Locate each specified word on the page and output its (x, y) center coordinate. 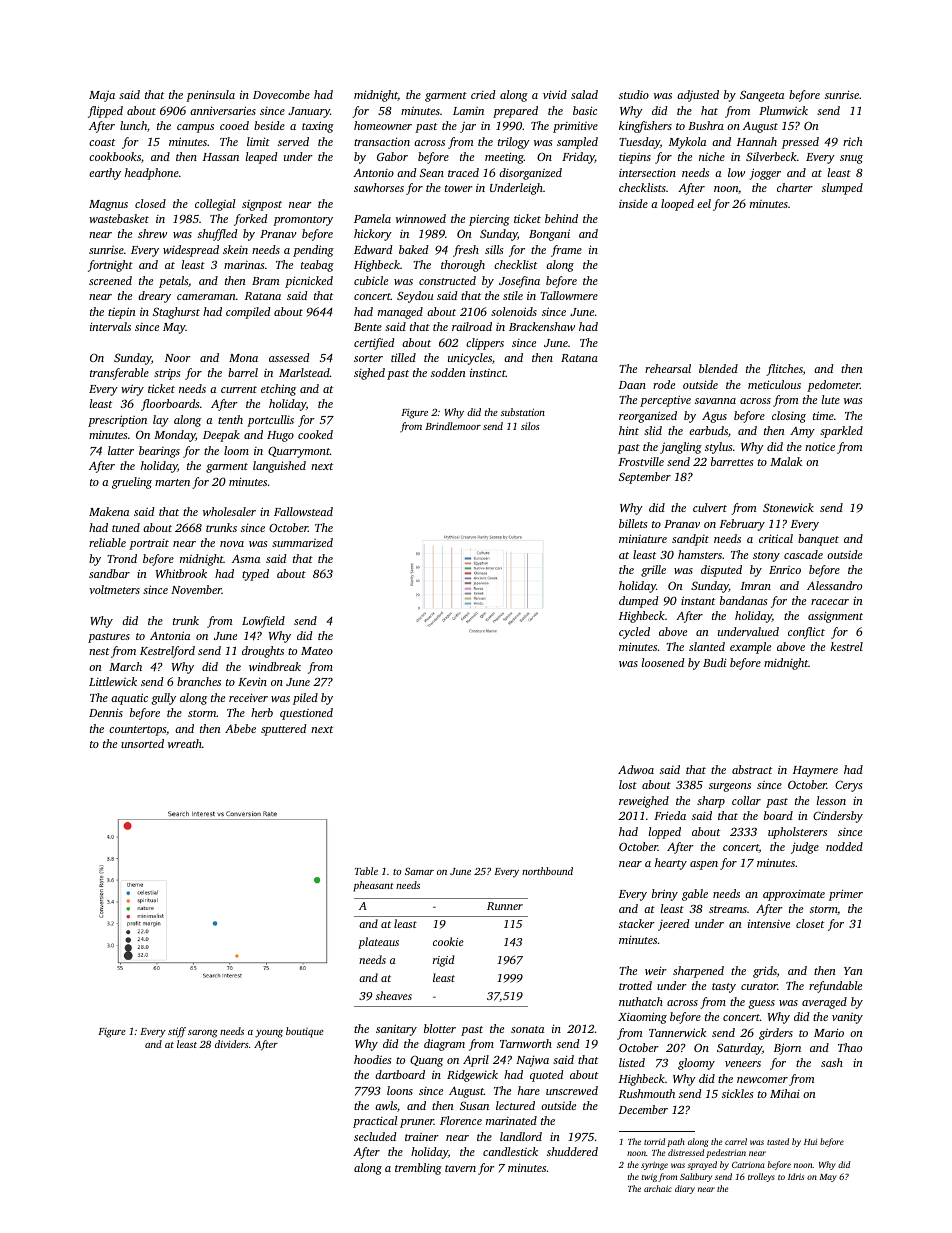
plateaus (378, 943)
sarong (203, 1034)
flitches (784, 370)
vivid (555, 94)
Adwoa (636, 769)
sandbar (109, 573)
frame (566, 251)
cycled (634, 633)
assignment (835, 617)
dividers (232, 1044)
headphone (152, 174)
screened (110, 280)
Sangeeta (762, 96)
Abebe (240, 728)
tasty (724, 988)
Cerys (849, 786)
